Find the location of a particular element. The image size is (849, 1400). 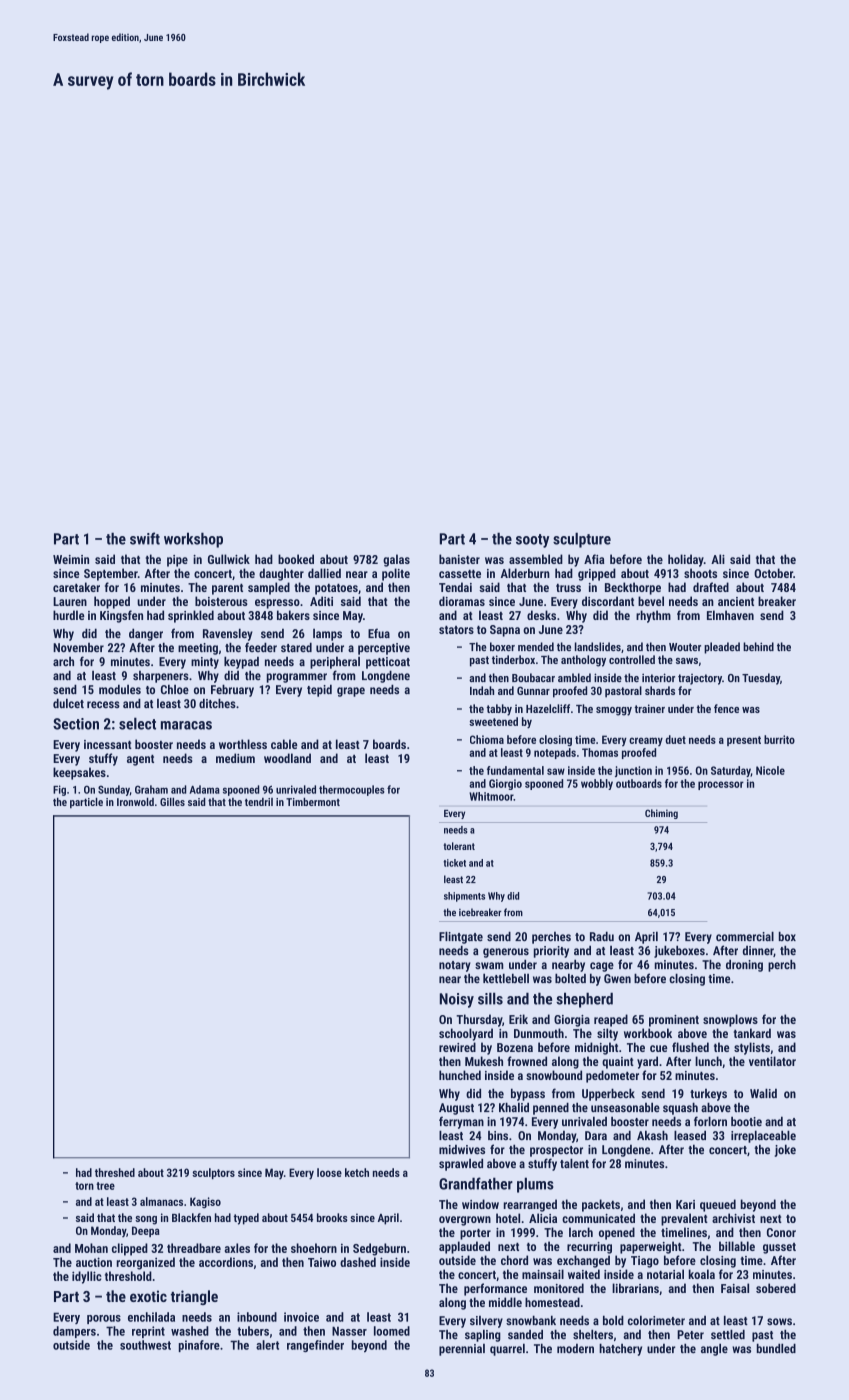

dampers is located at coordinates (74, 1332).
